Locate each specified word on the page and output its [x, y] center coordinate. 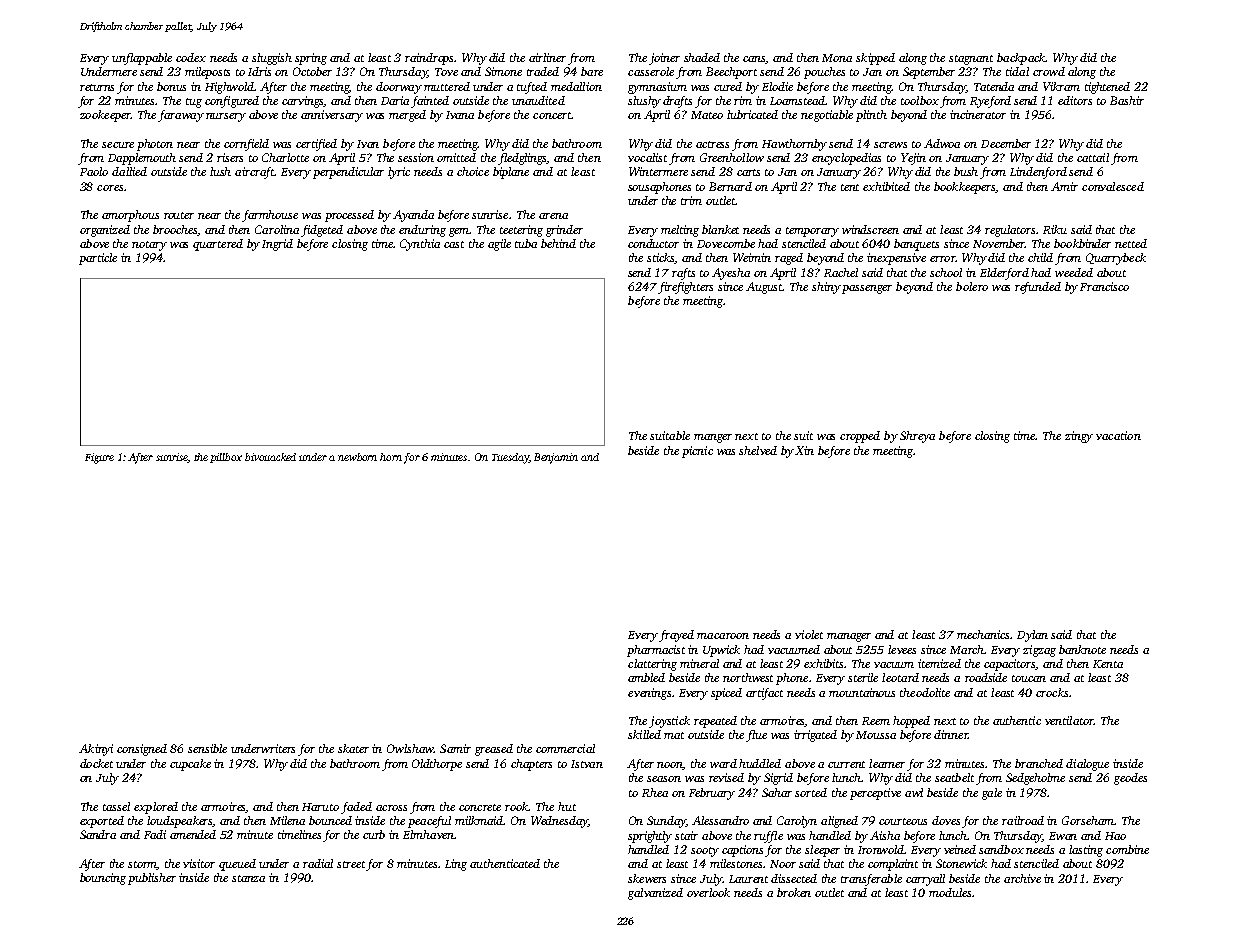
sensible [207, 748]
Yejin [913, 159]
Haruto [320, 807]
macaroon [723, 636]
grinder [564, 231]
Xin [804, 450]
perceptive [875, 794]
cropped [860, 437]
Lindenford [1038, 173]
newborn [357, 457]
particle [98, 259]
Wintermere [658, 171]
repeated [715, 722]
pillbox [226, 458]
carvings [303, 102]
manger [713, 438]
